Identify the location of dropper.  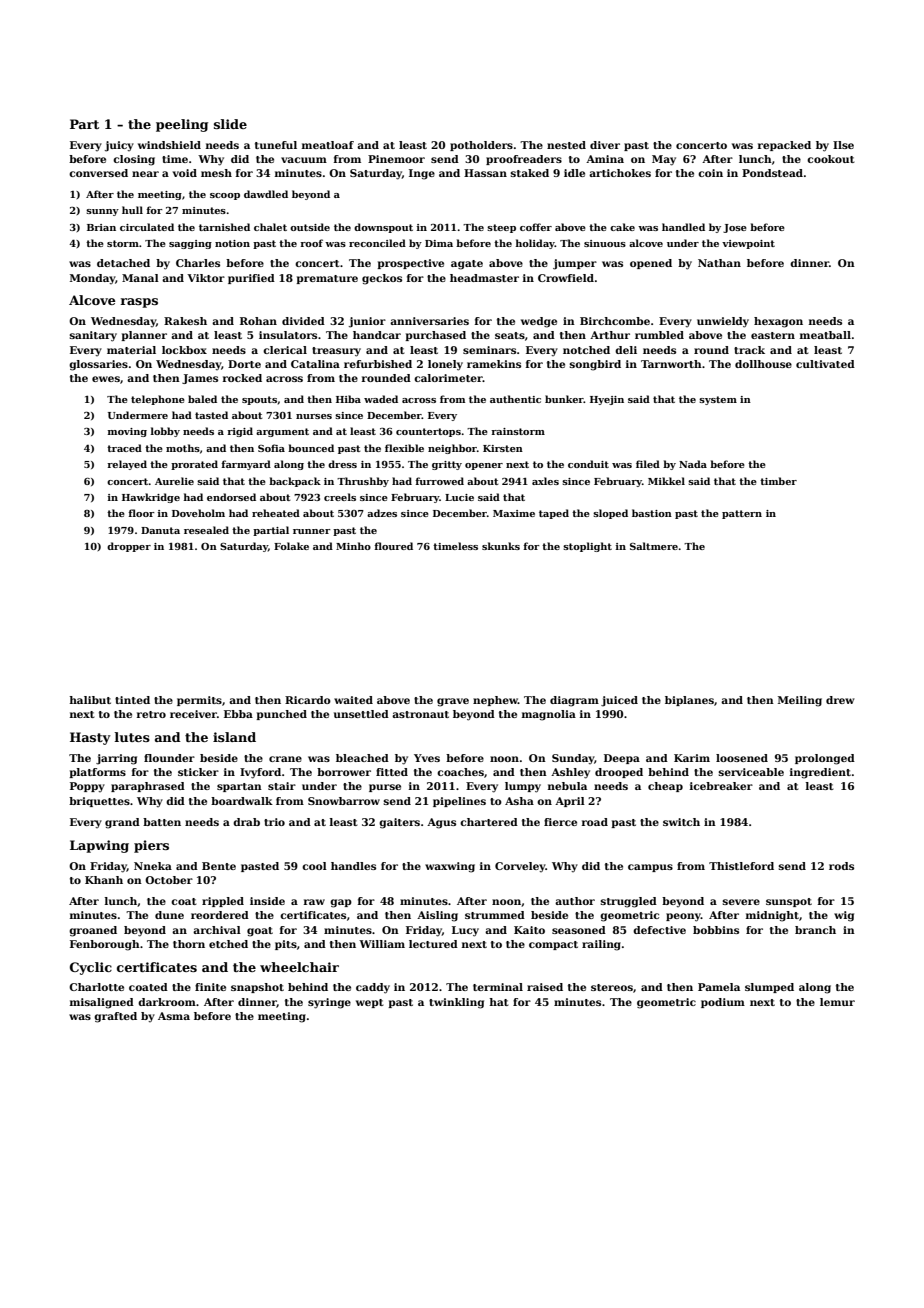
(129, 547).
